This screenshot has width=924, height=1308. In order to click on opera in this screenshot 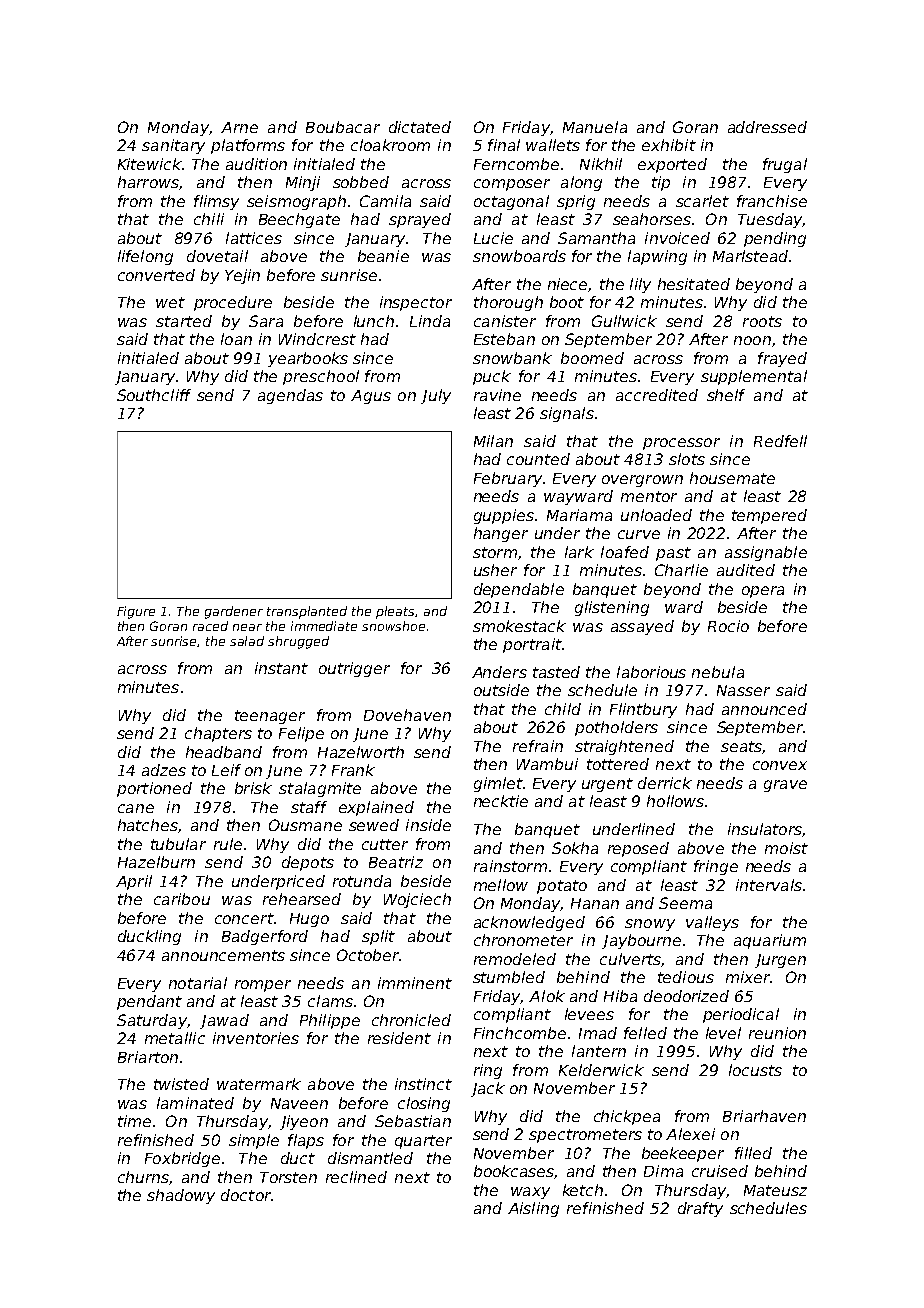, I will do `click(763, 592)`.
